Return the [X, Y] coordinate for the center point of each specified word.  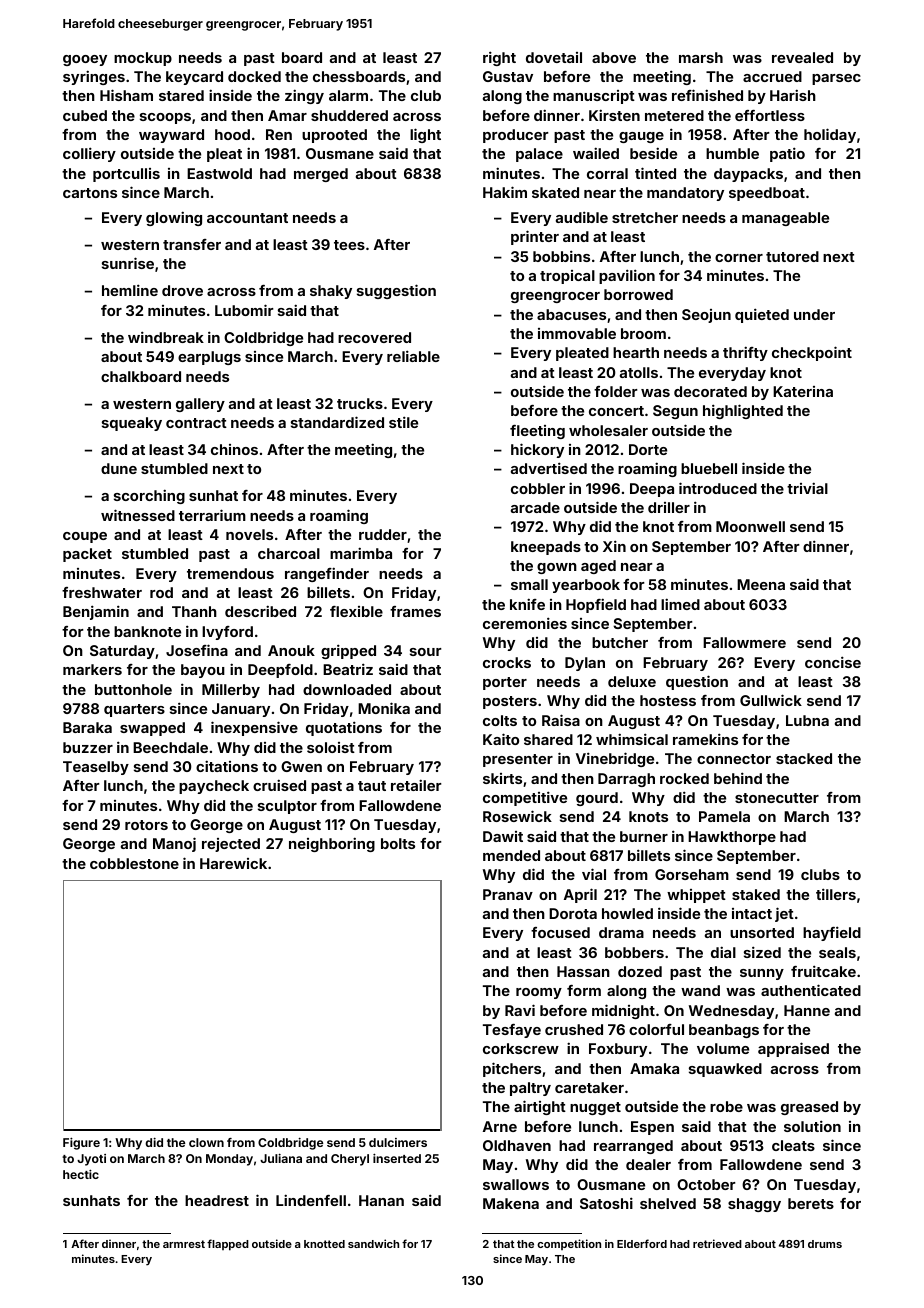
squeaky [132, 424]
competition [569, 1244]
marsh [701, 57]
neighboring [332, 844]
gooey [85, 60]
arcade [535, 507]
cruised [279, 785]
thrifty [745, 353]
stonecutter [777, 798]
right [499, 58]
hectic [81, 1174]
